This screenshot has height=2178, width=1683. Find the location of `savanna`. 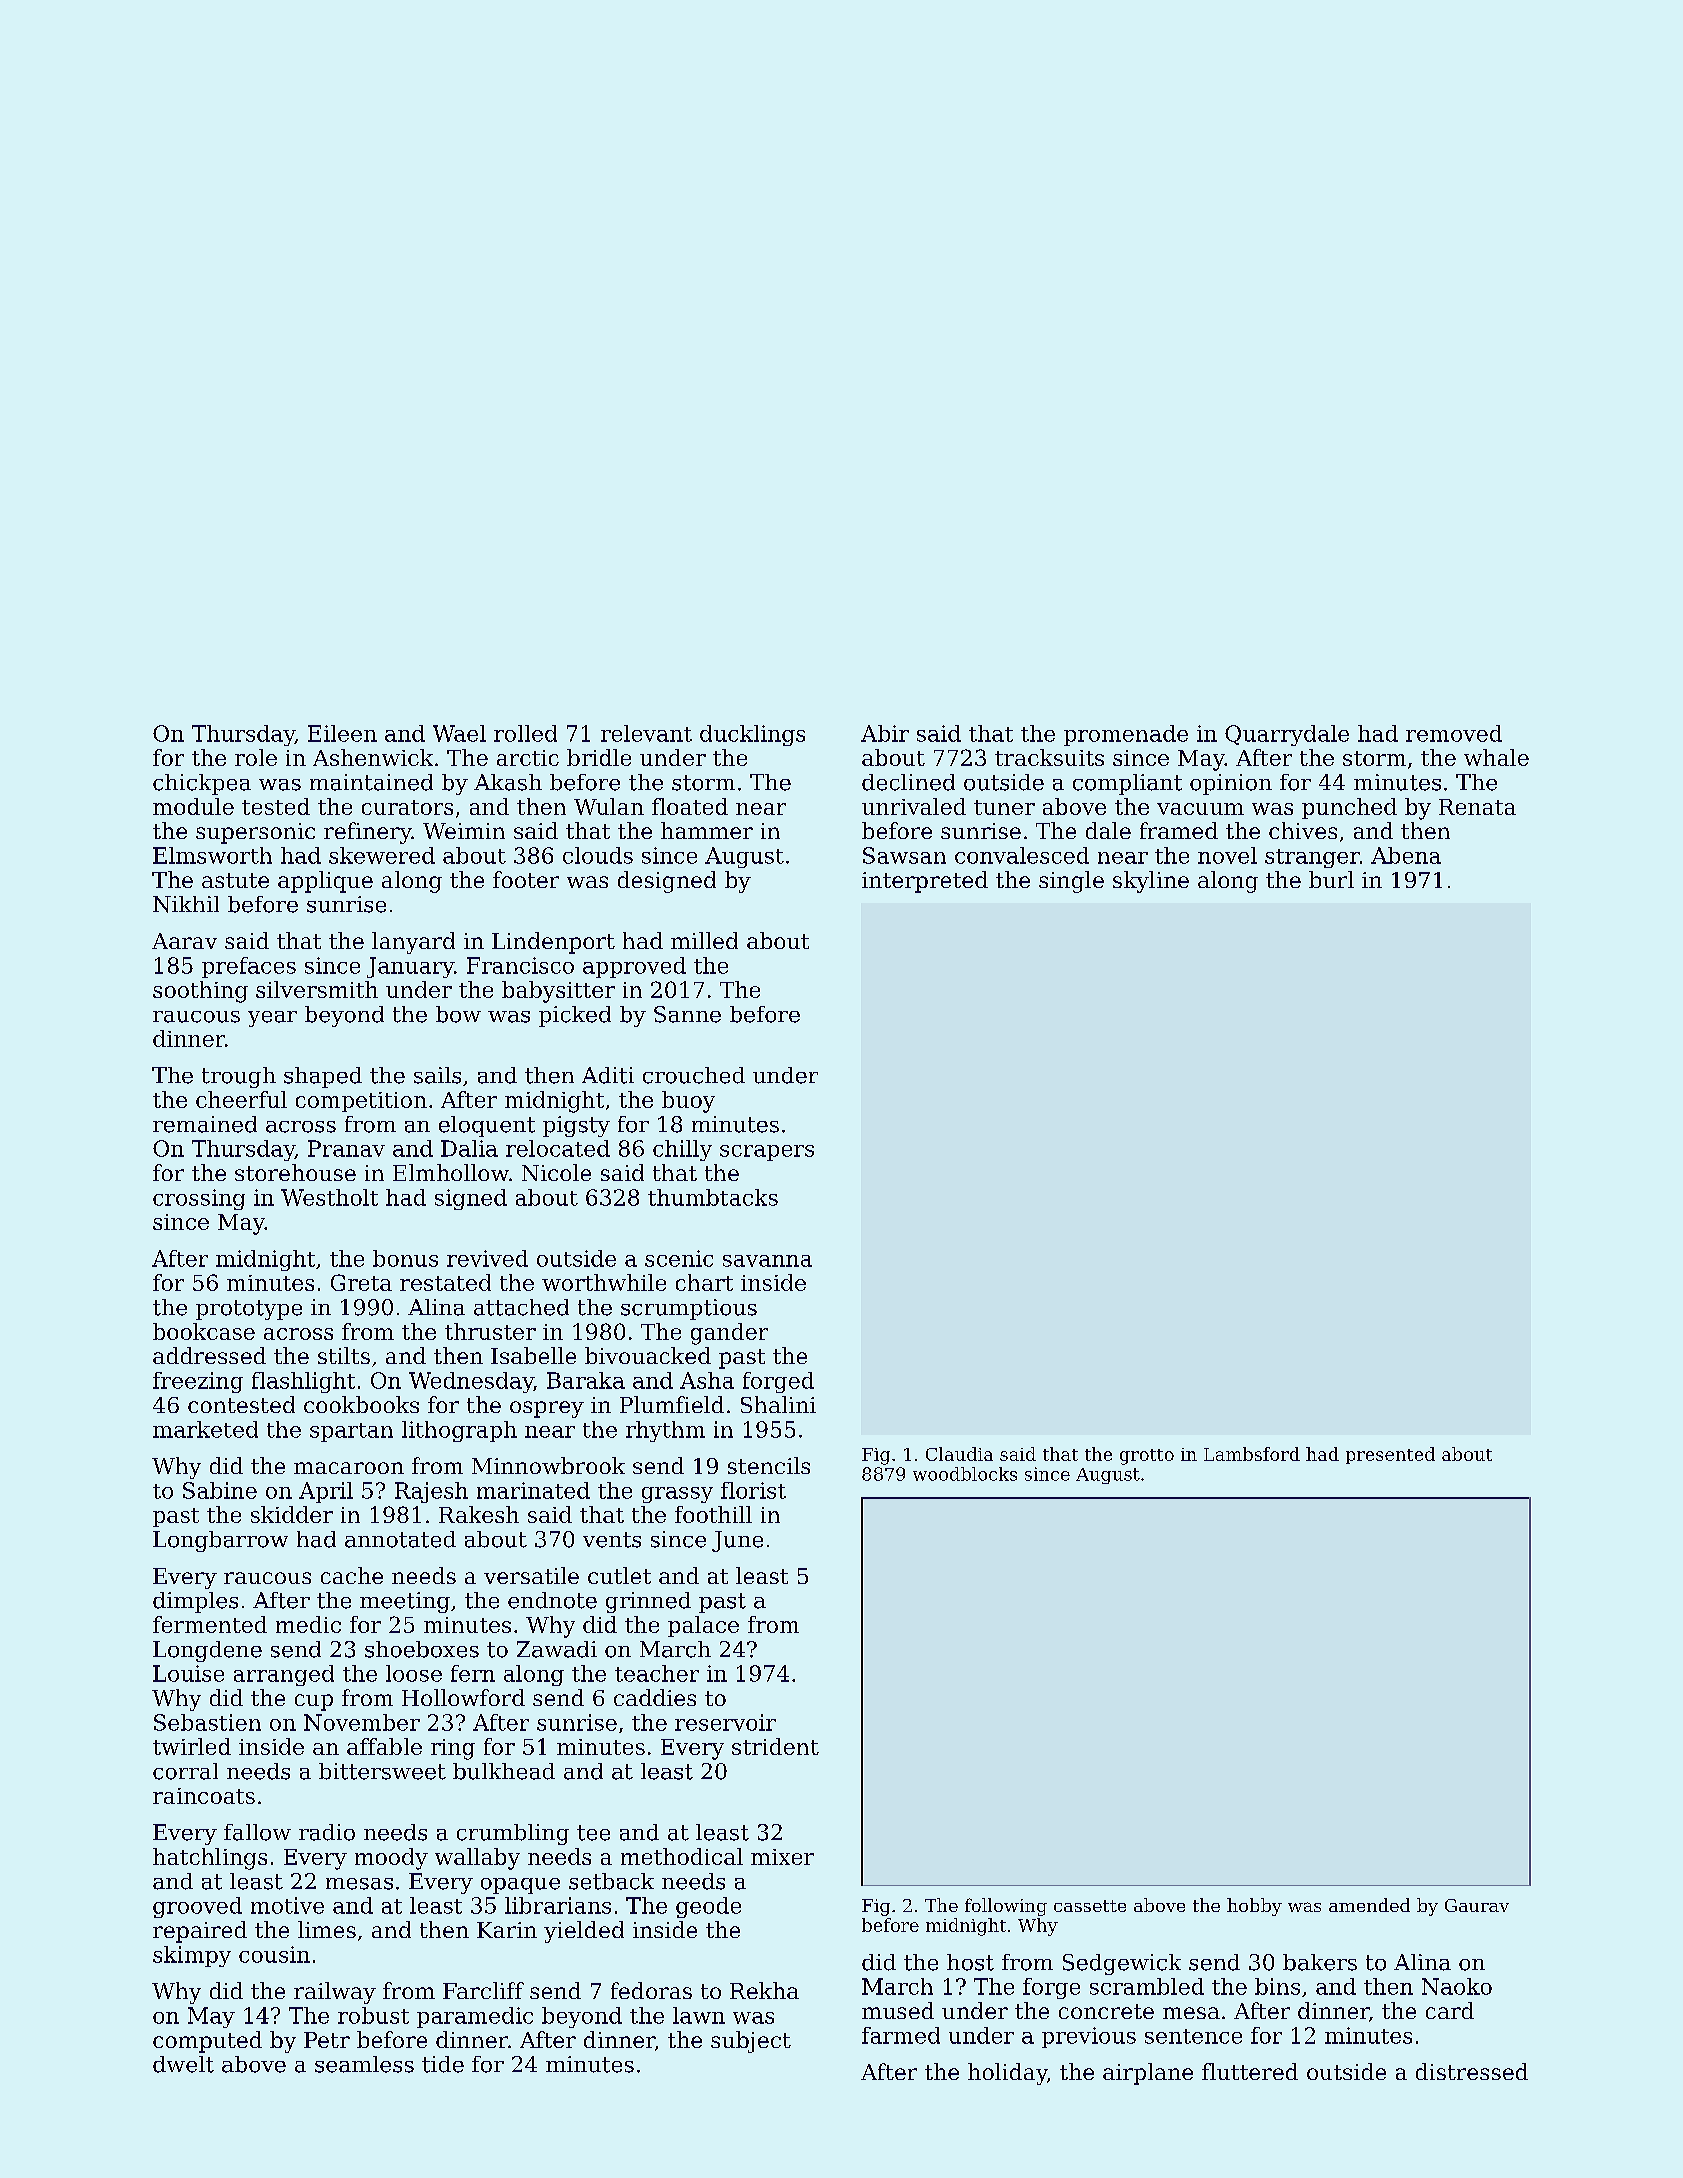

savanna is located at coordinates (767, 1261).
